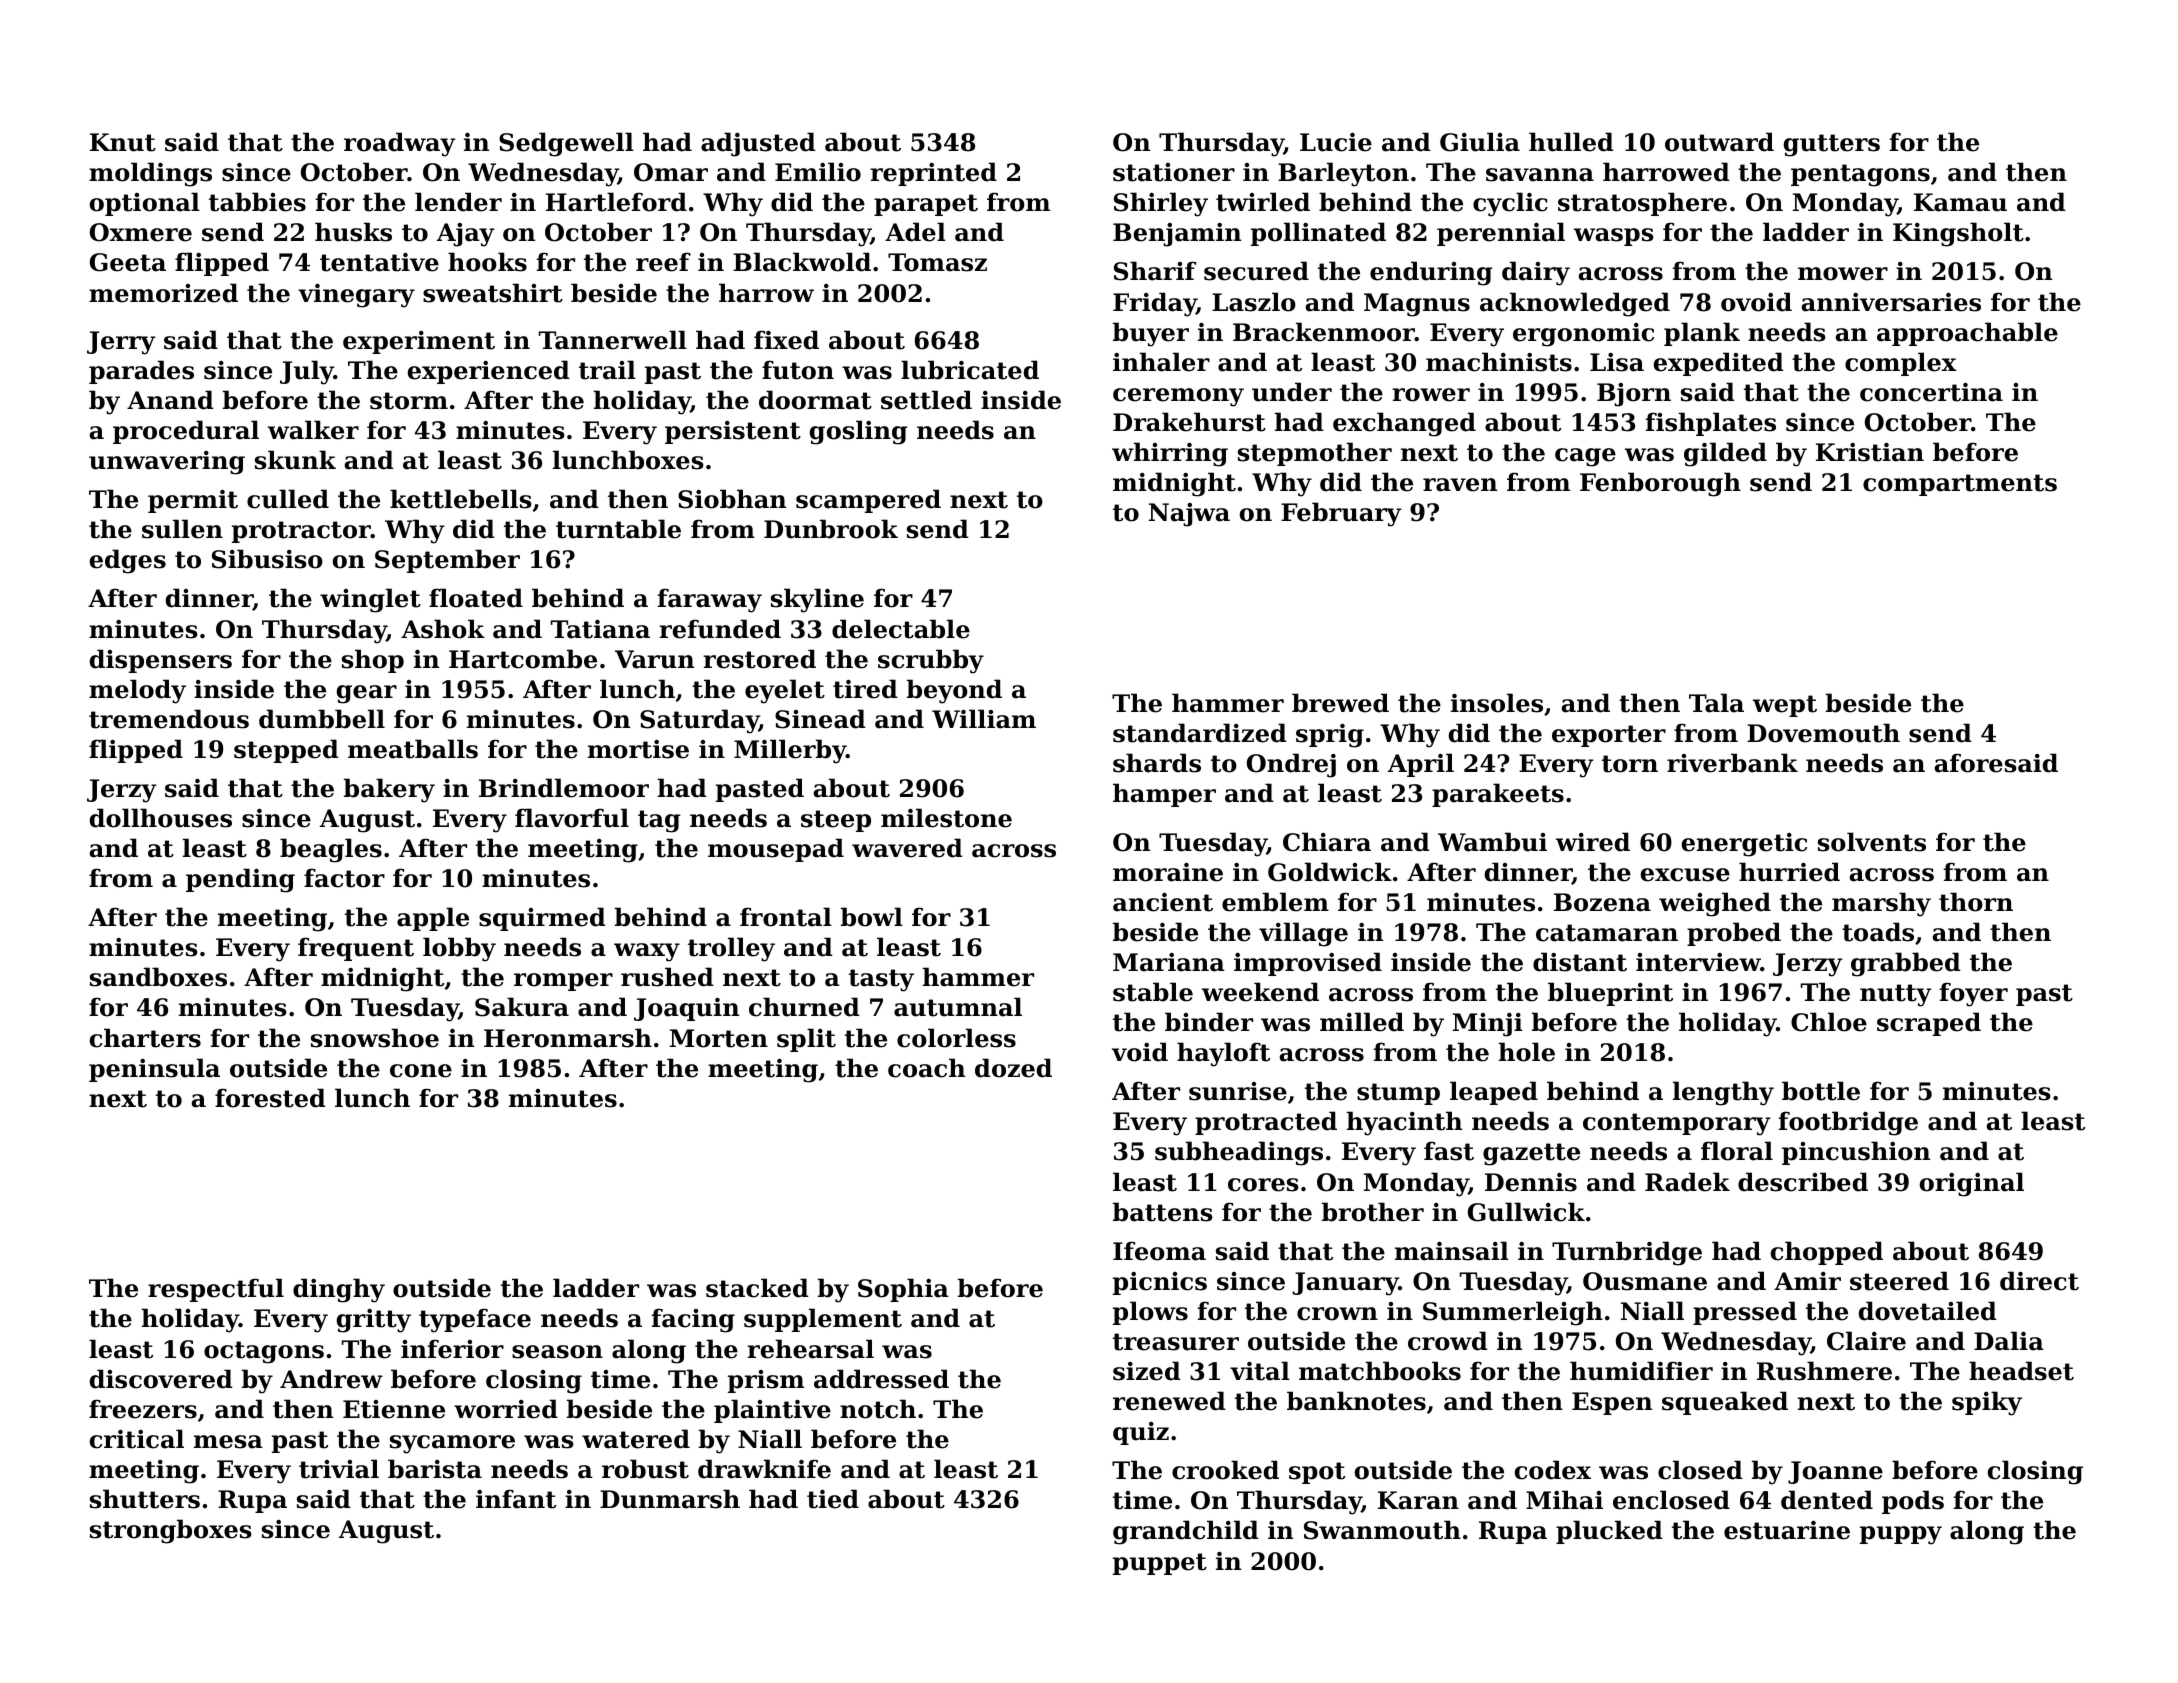 This image has width=2178, height=1683. Describe the element at coordinates (400, 144) in the image. I see `roadway` at that location.
